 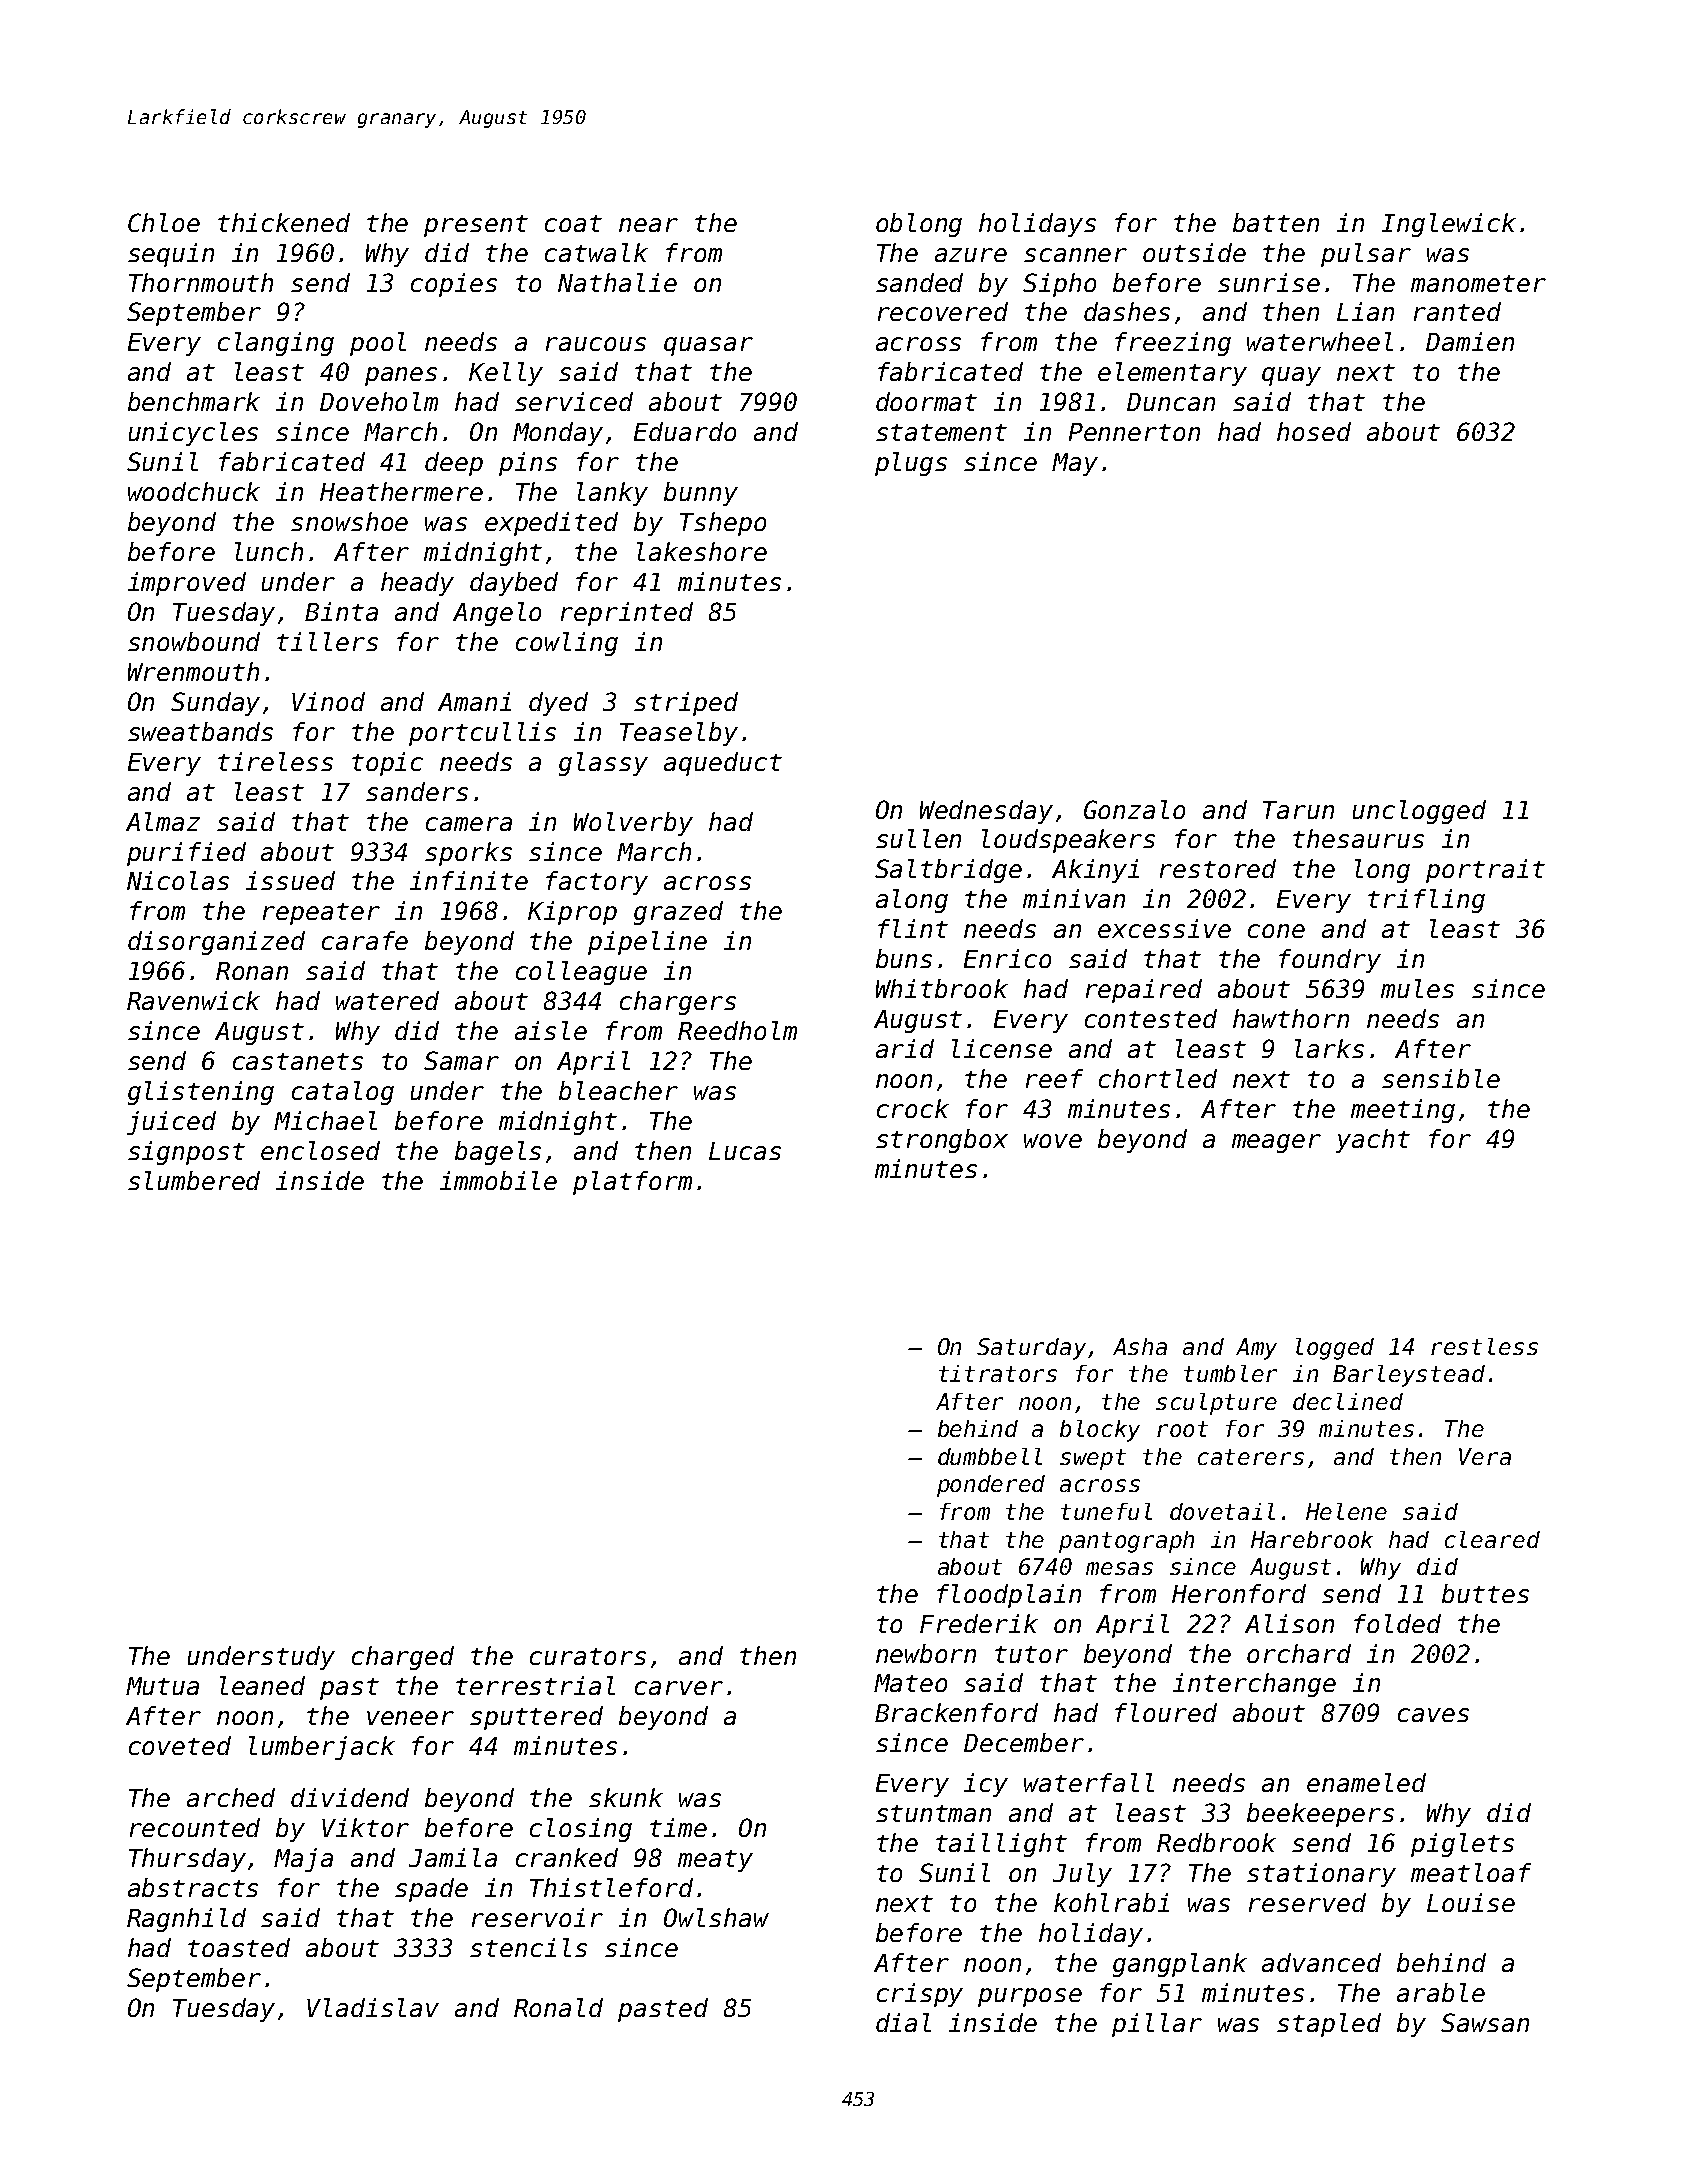 What do you see at coordinates (498, 1180) in the document?
I see `immobile` at bounding box center [498, 1180].
